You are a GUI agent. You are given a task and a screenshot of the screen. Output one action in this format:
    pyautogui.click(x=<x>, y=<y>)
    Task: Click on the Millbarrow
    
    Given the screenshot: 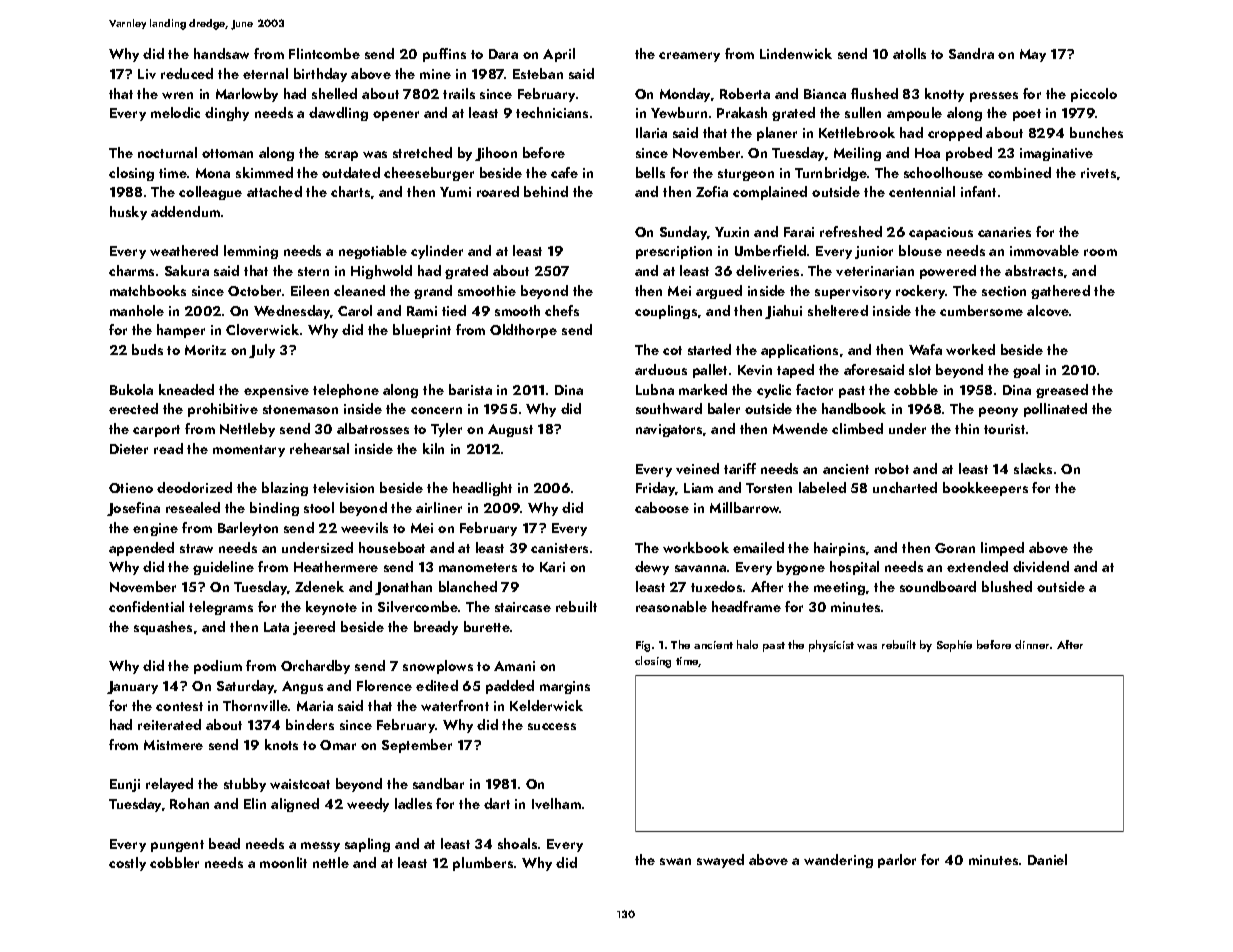 What is the action you would take?
    pyautogui.click(x=745, y=507)
